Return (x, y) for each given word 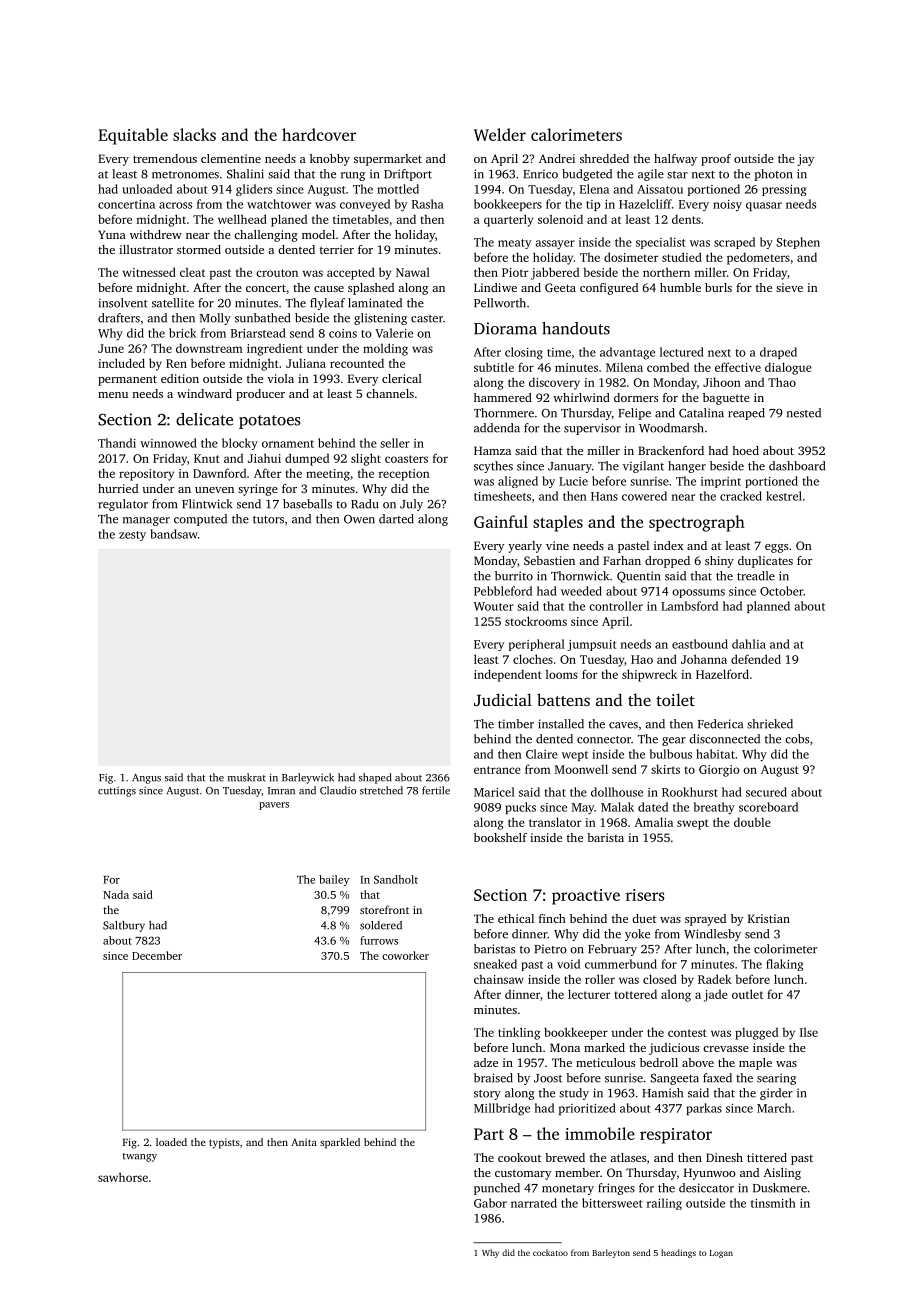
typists (224, 1143)
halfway (675, 160)
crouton (277, 273)
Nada (116, 894)
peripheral (537, 645)
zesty (132, 536)
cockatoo (550, 1252)
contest (687, 1033)
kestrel (784, 496)
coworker (405, 955)
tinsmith (773, 1203)
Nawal (413, 272)
